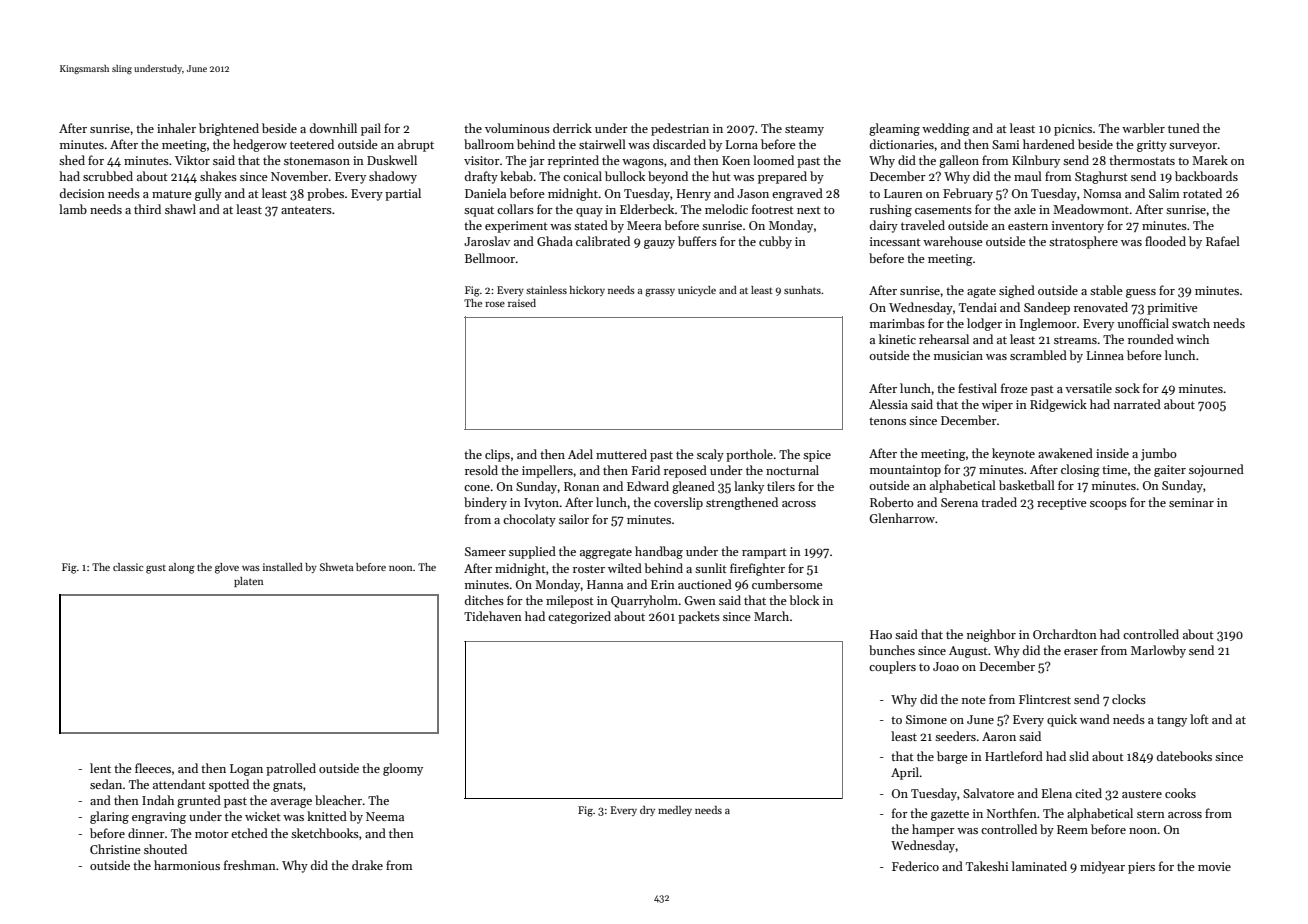 The height and width of the document is (924, 1308). What do you see at coordinates (153, 768) in the document?
I see `fleeces` at bounding box center [153, 768].
